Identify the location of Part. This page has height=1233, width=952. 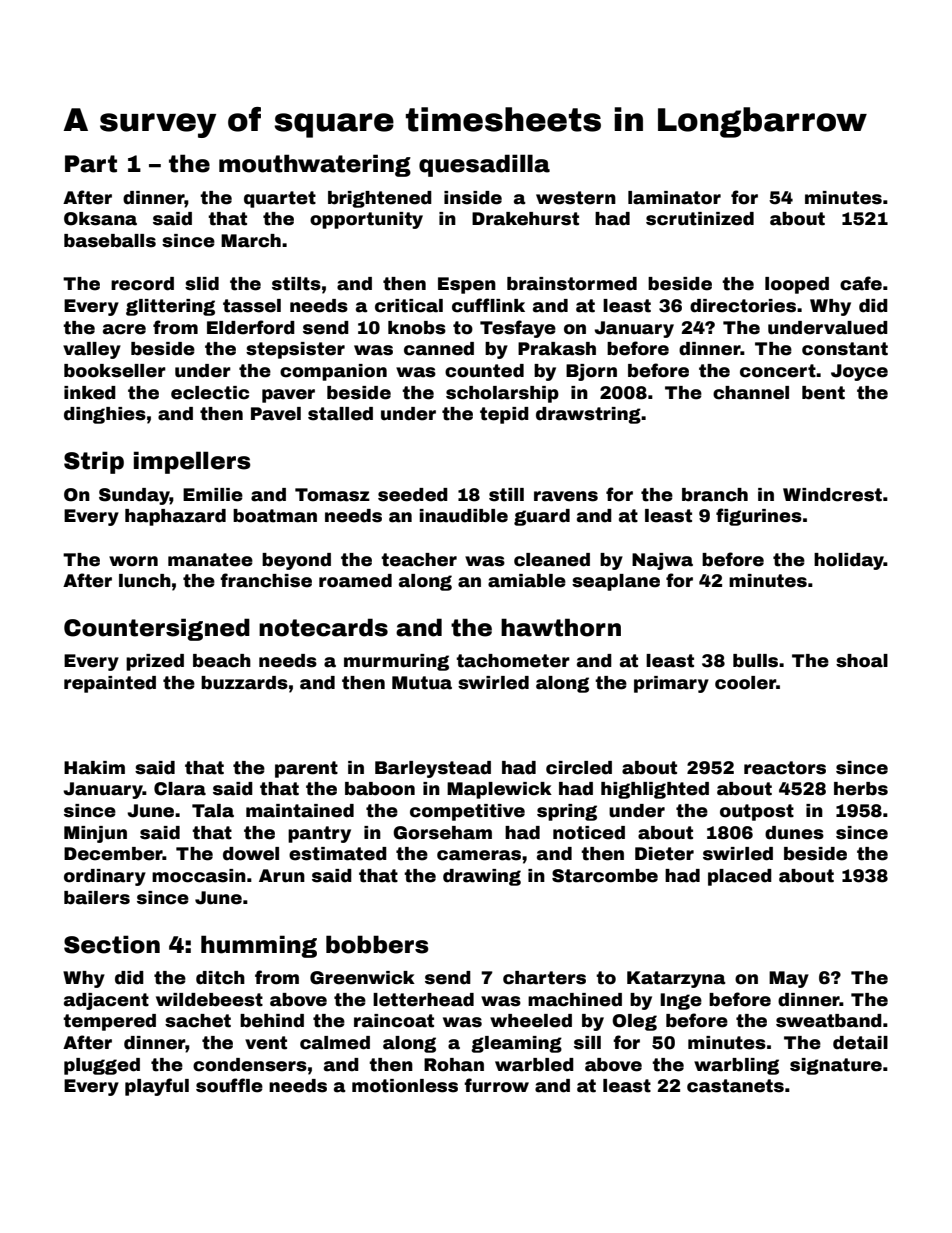
(91, 164).
